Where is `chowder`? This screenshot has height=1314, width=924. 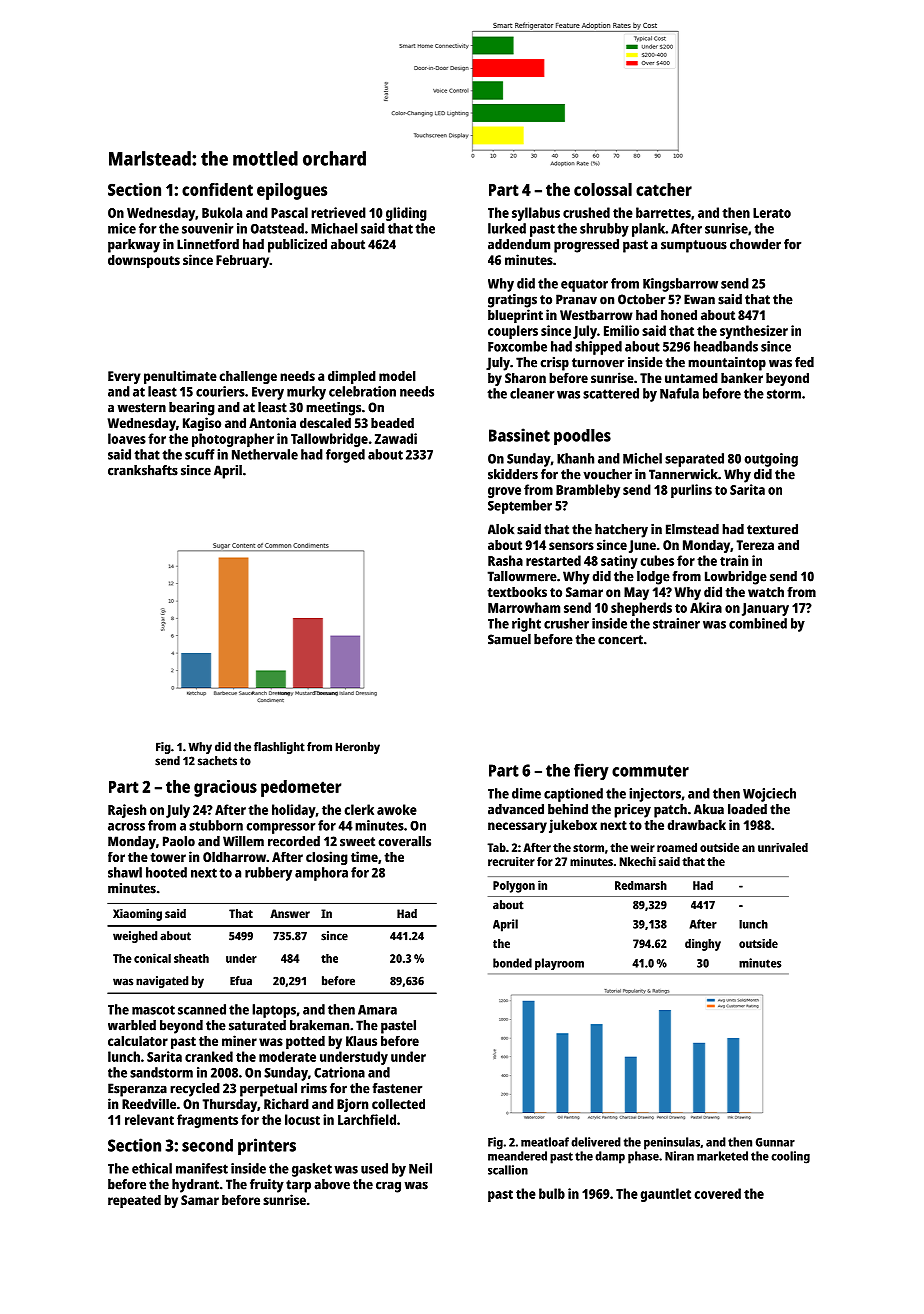
chowder is located at coordinates (755, 244).
